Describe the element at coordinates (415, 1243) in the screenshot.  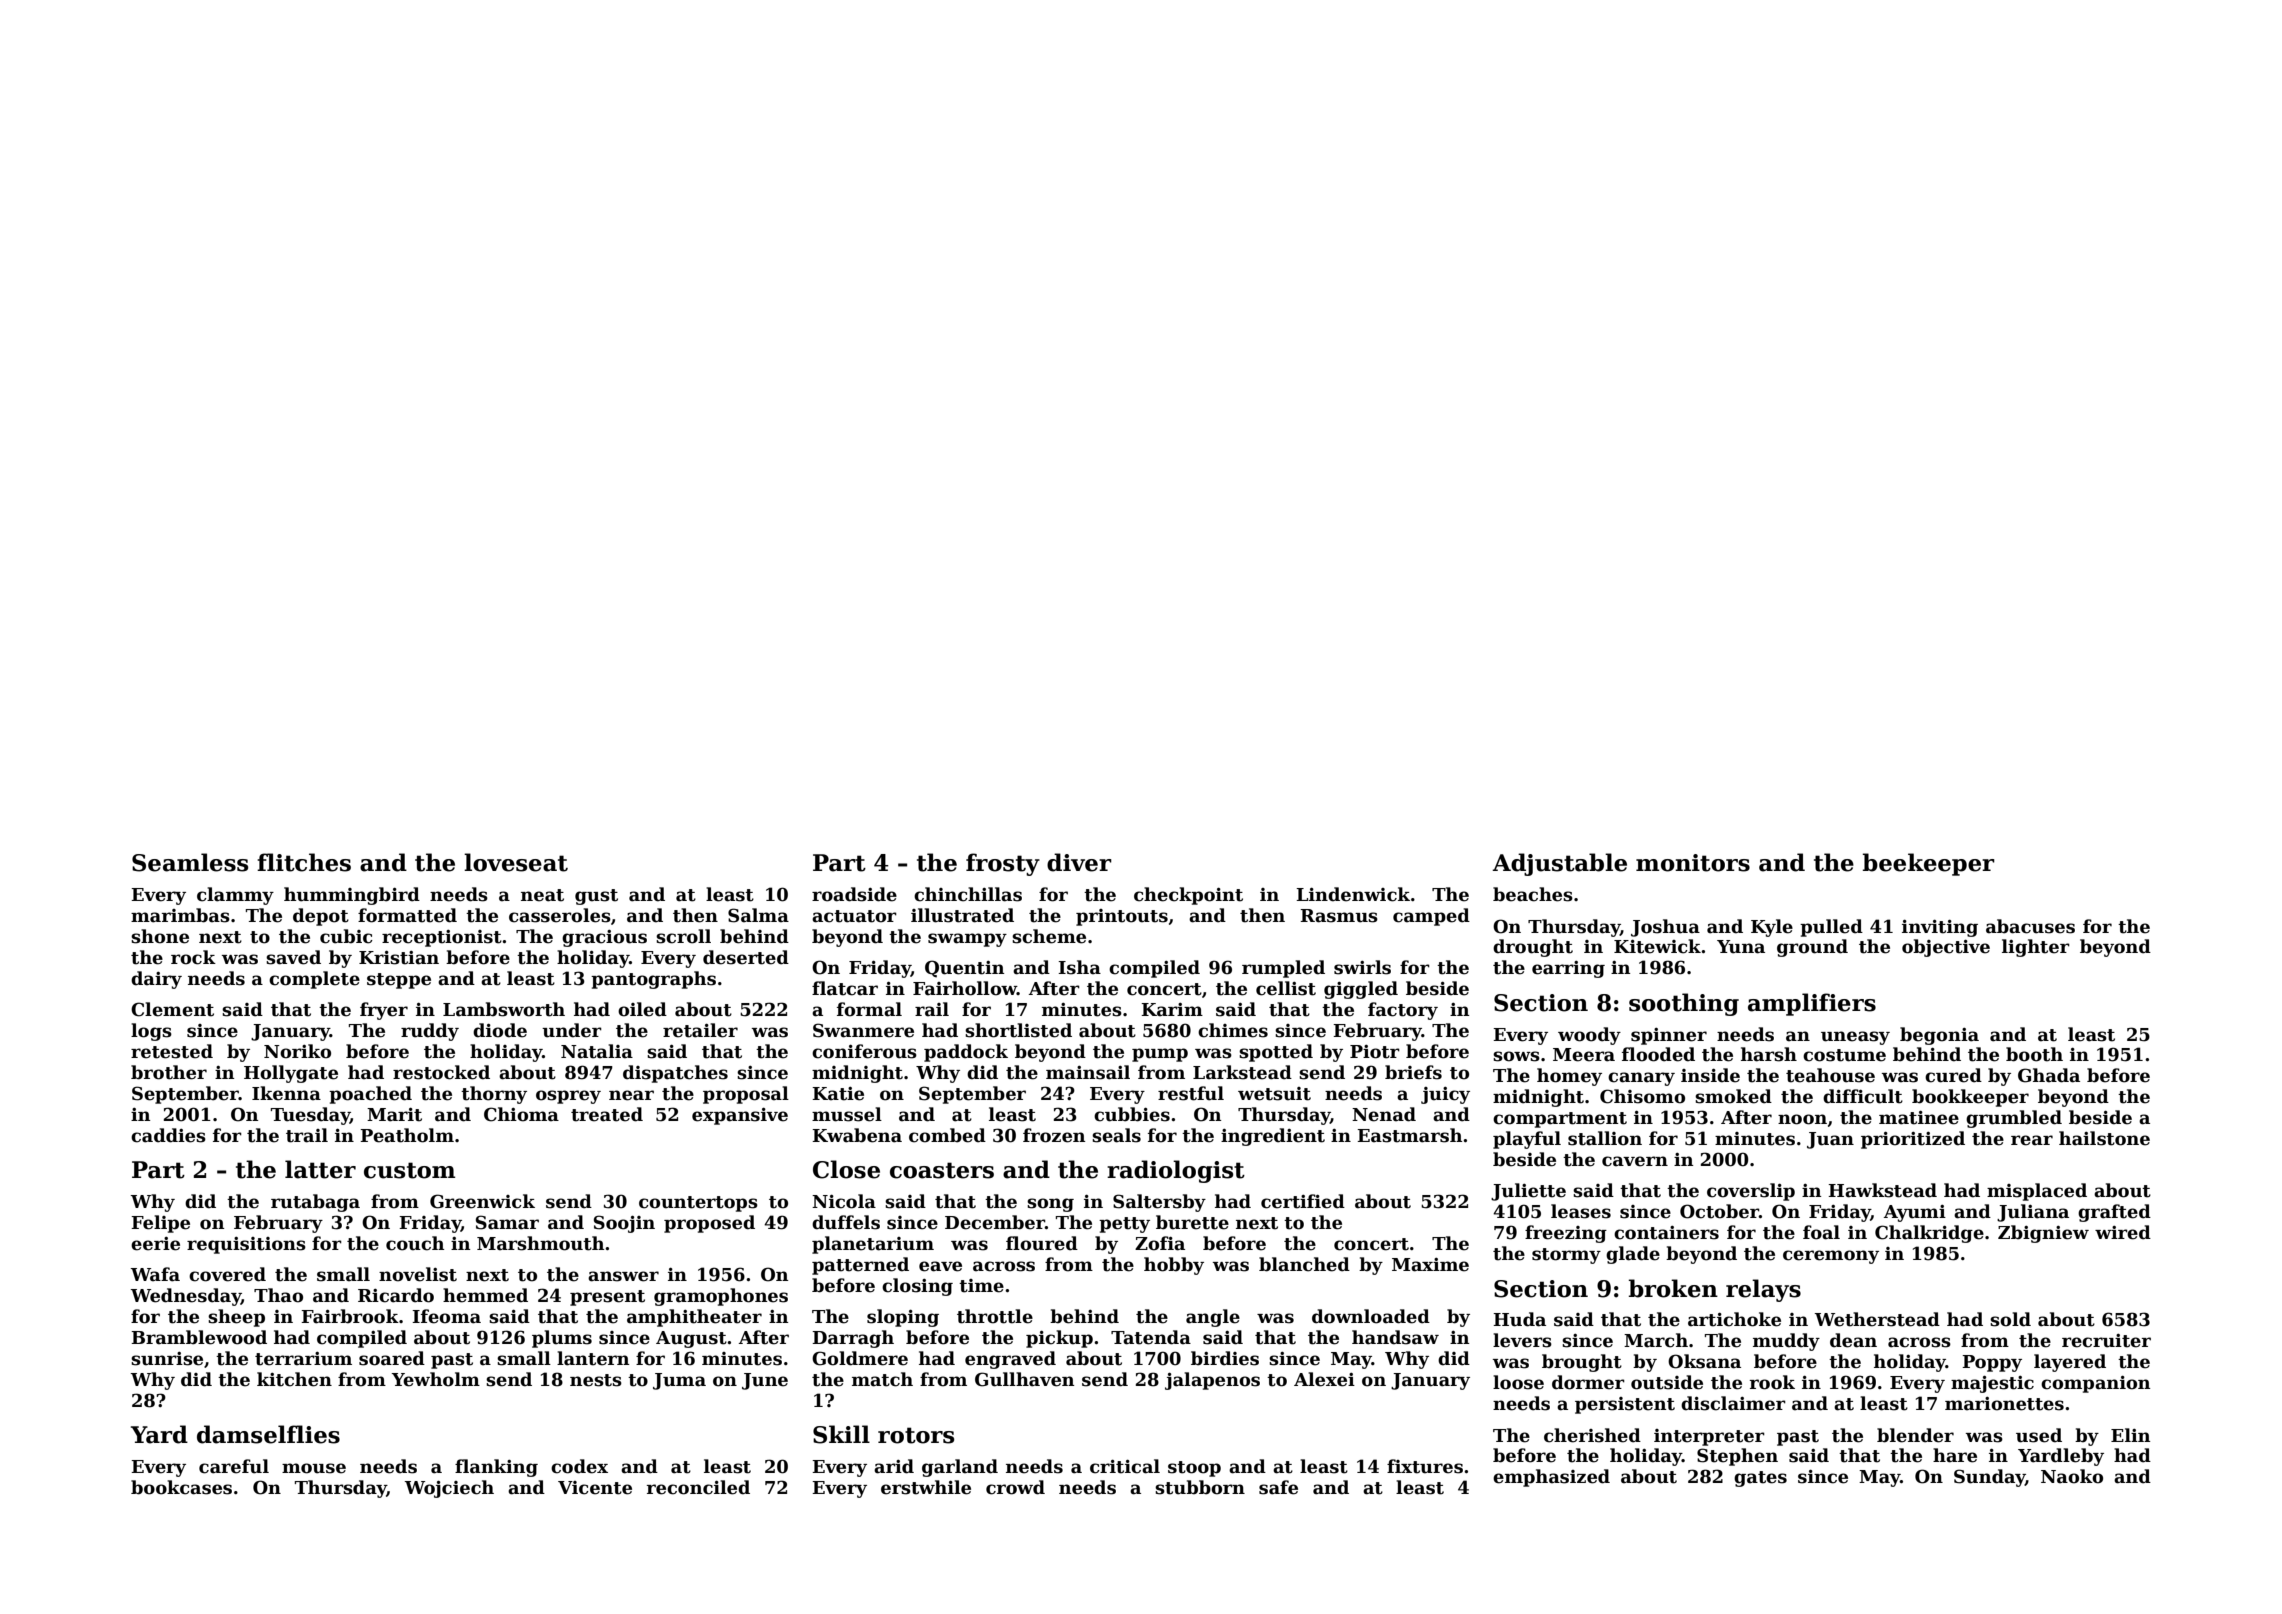
I see `couch` at that location.
